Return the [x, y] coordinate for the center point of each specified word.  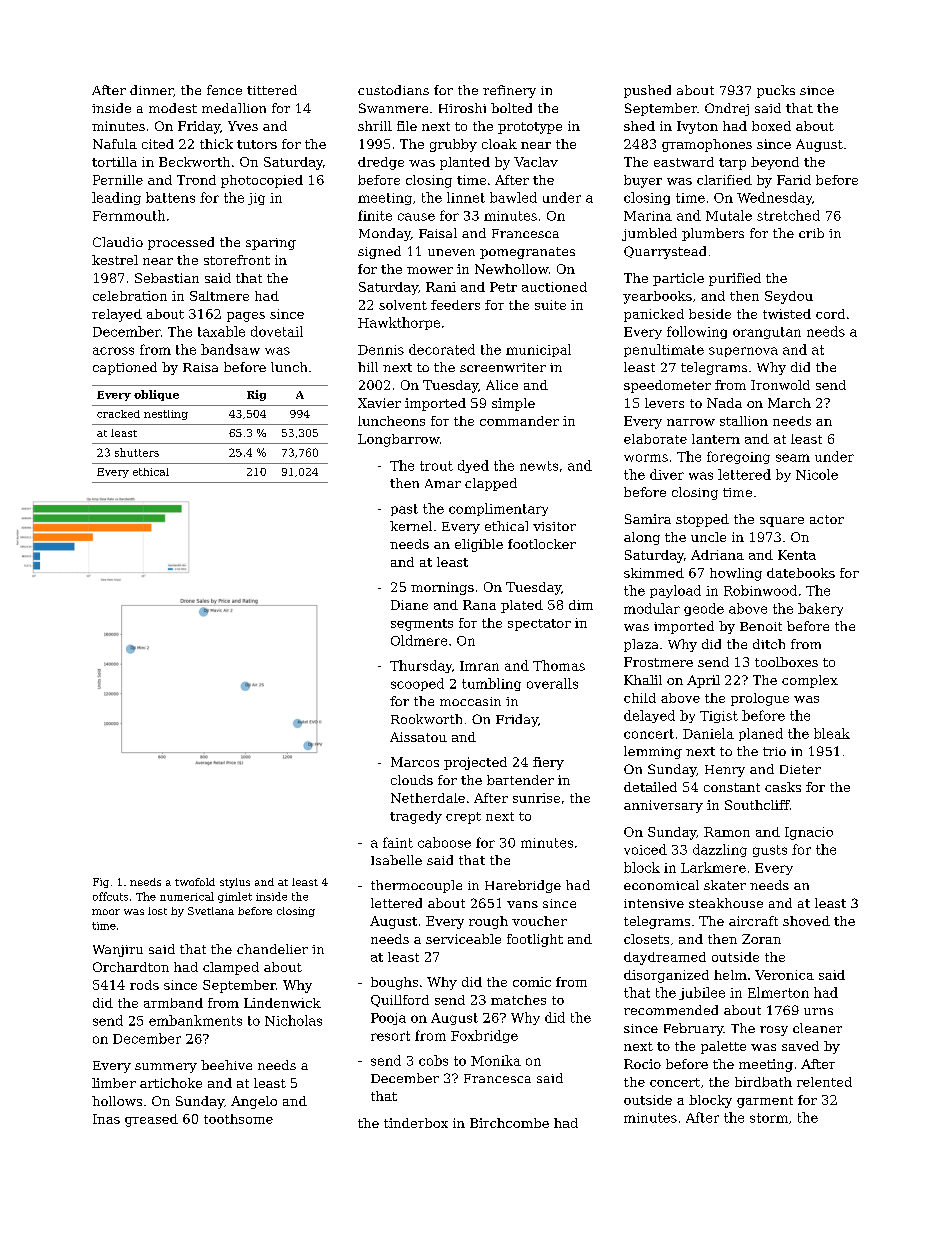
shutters [137, 452]
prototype [530, 128]
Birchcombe [509, 1123]
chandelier [272, 949]
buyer [643, 181]
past [404, 510]
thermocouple [416, 886]
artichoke [171, 1083]
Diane [409, 605]
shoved [806, 921]
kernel [411, 526]
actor [827, 519]
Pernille [118, 180]
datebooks [801, 573]
